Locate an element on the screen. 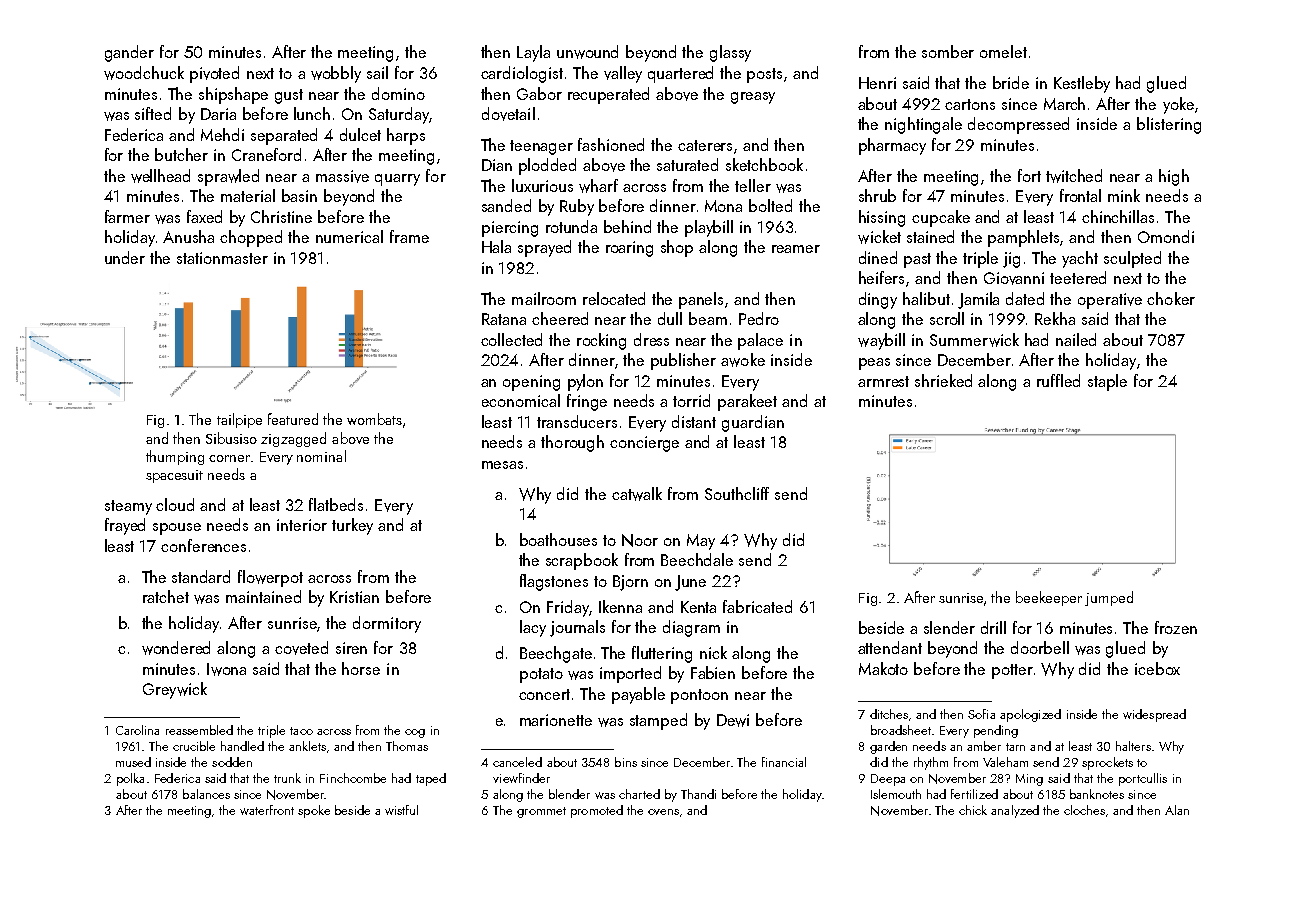 The width and height of the screenshot is (1308, 924). Islemouth is located at coordinates (896, 794).
